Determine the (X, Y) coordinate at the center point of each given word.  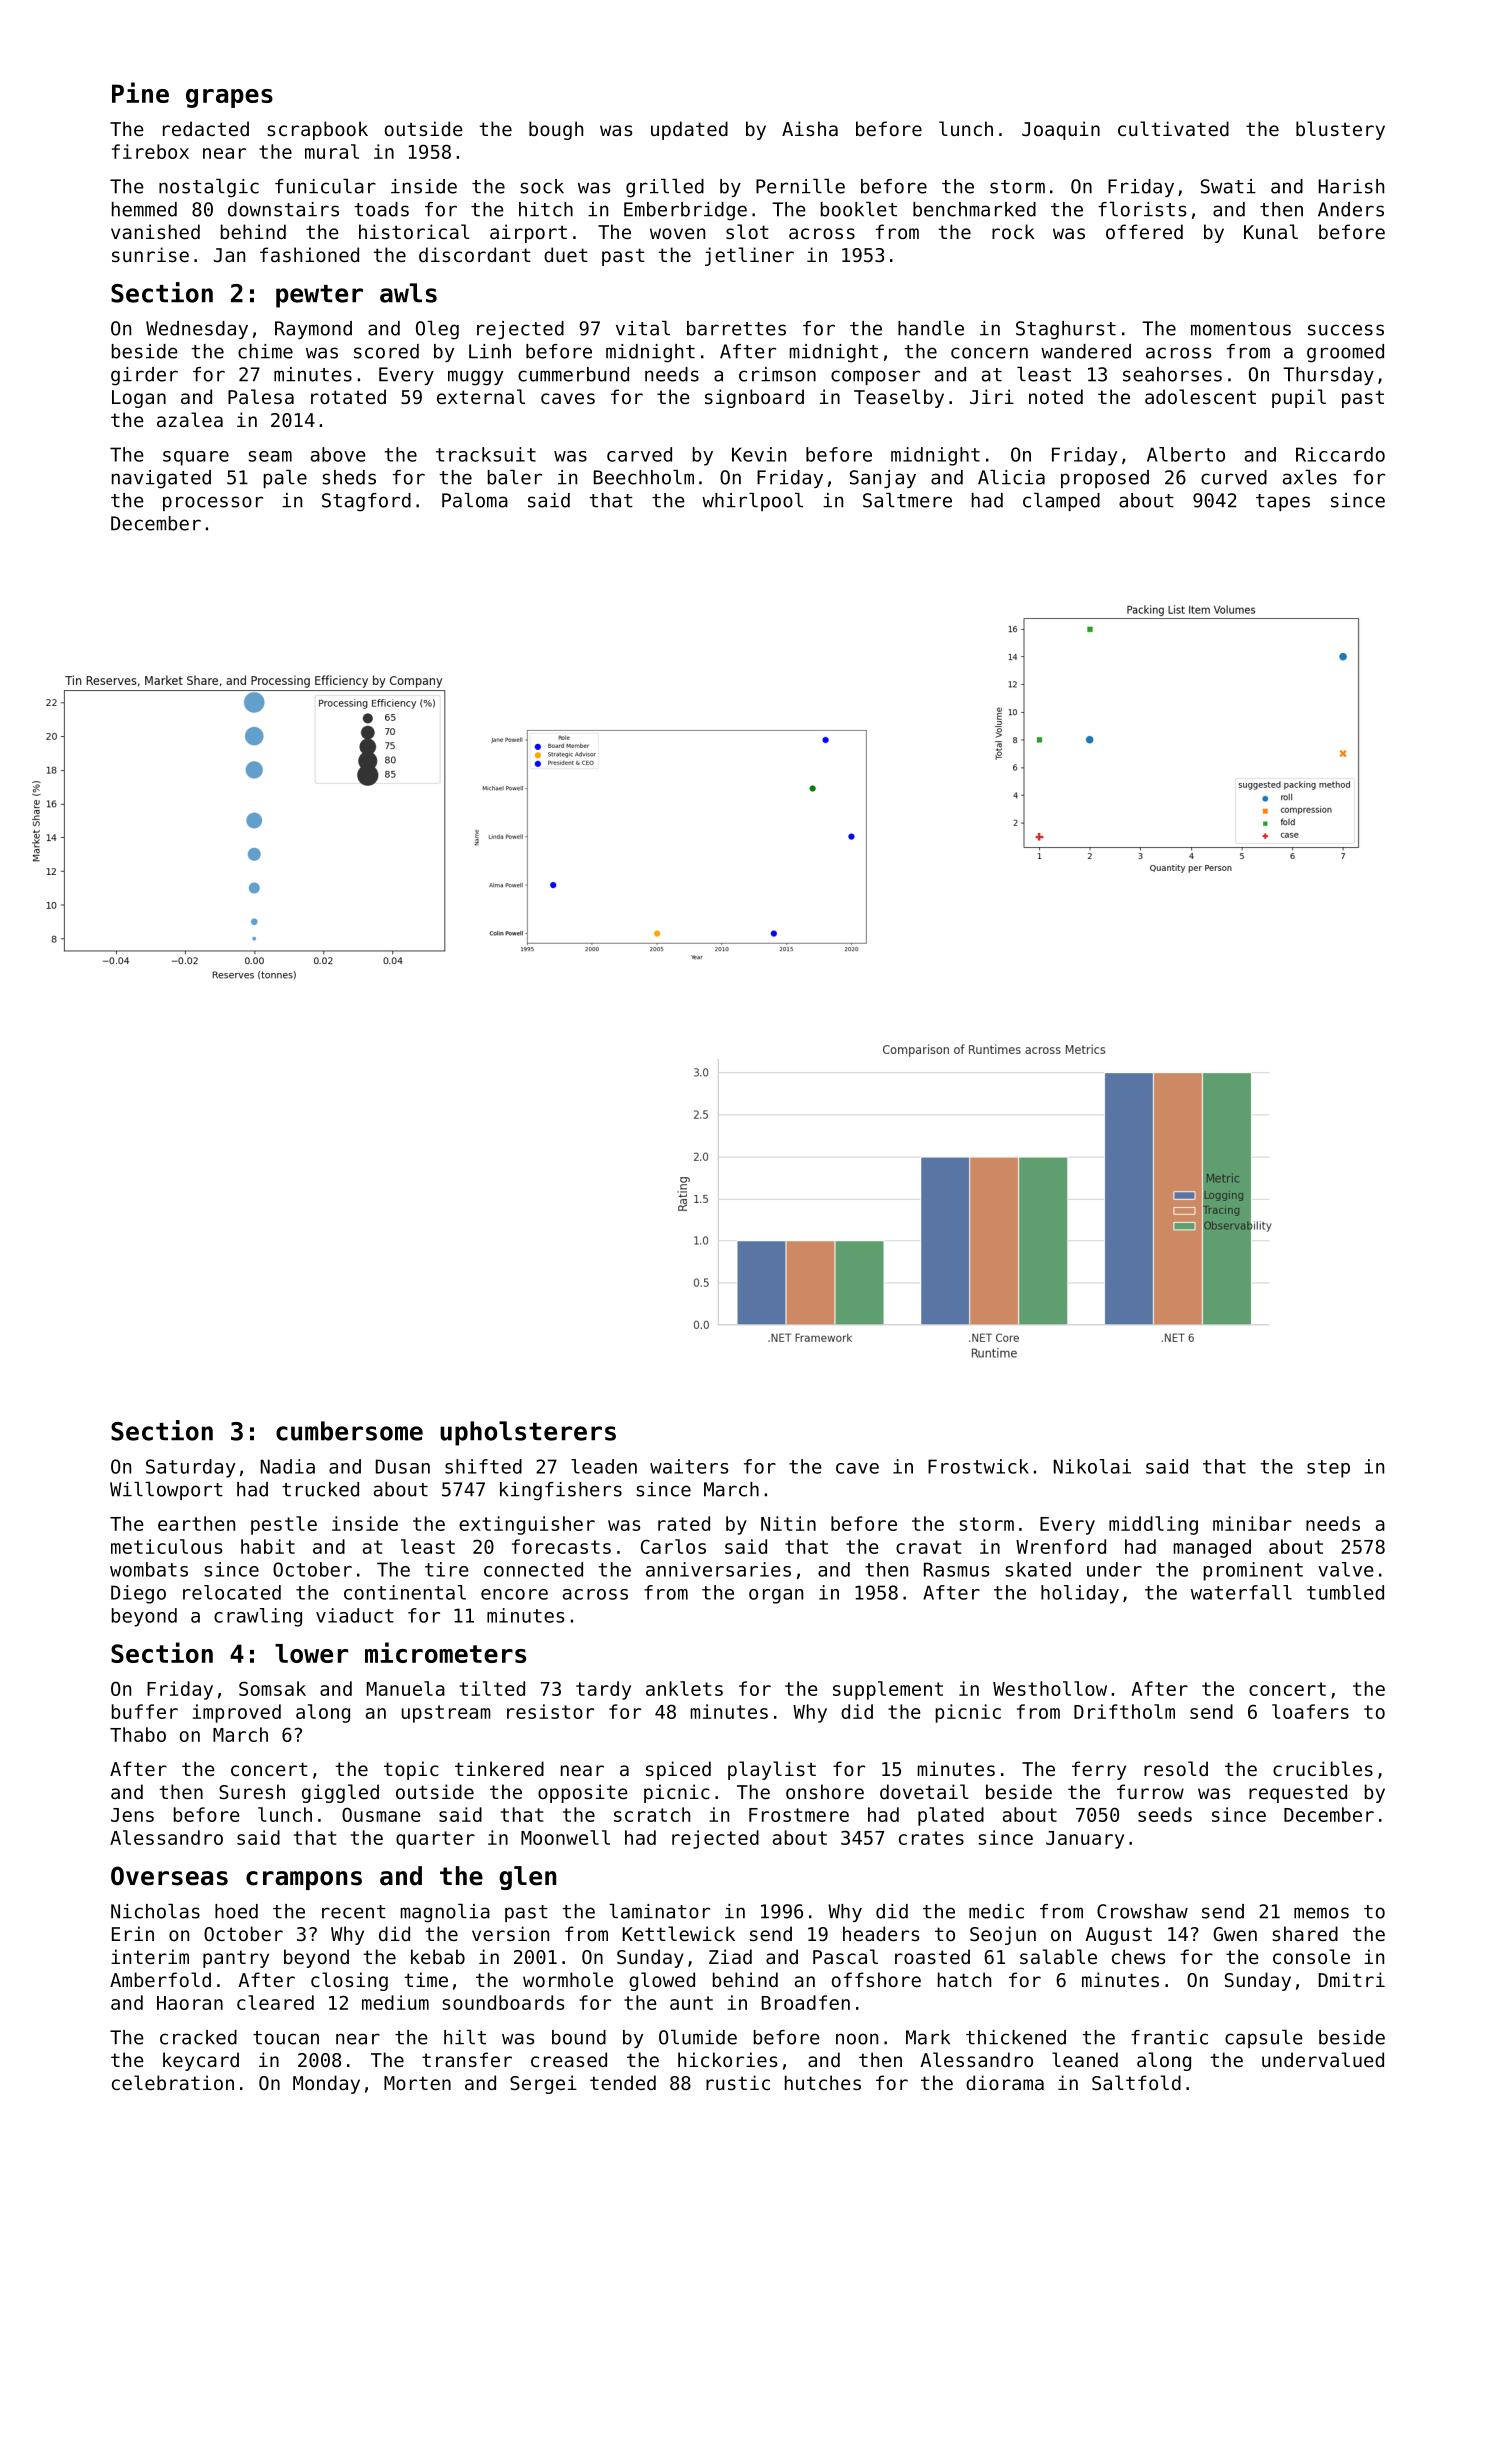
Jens (132, 1815)
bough (556, 130)
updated (689, 130)
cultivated (1173, 128)
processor (213, 503)
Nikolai (1092, 1466)
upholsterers (528, 1433)
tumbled (1345, 1592)
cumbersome (349, 1431)
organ (776, 1596)
